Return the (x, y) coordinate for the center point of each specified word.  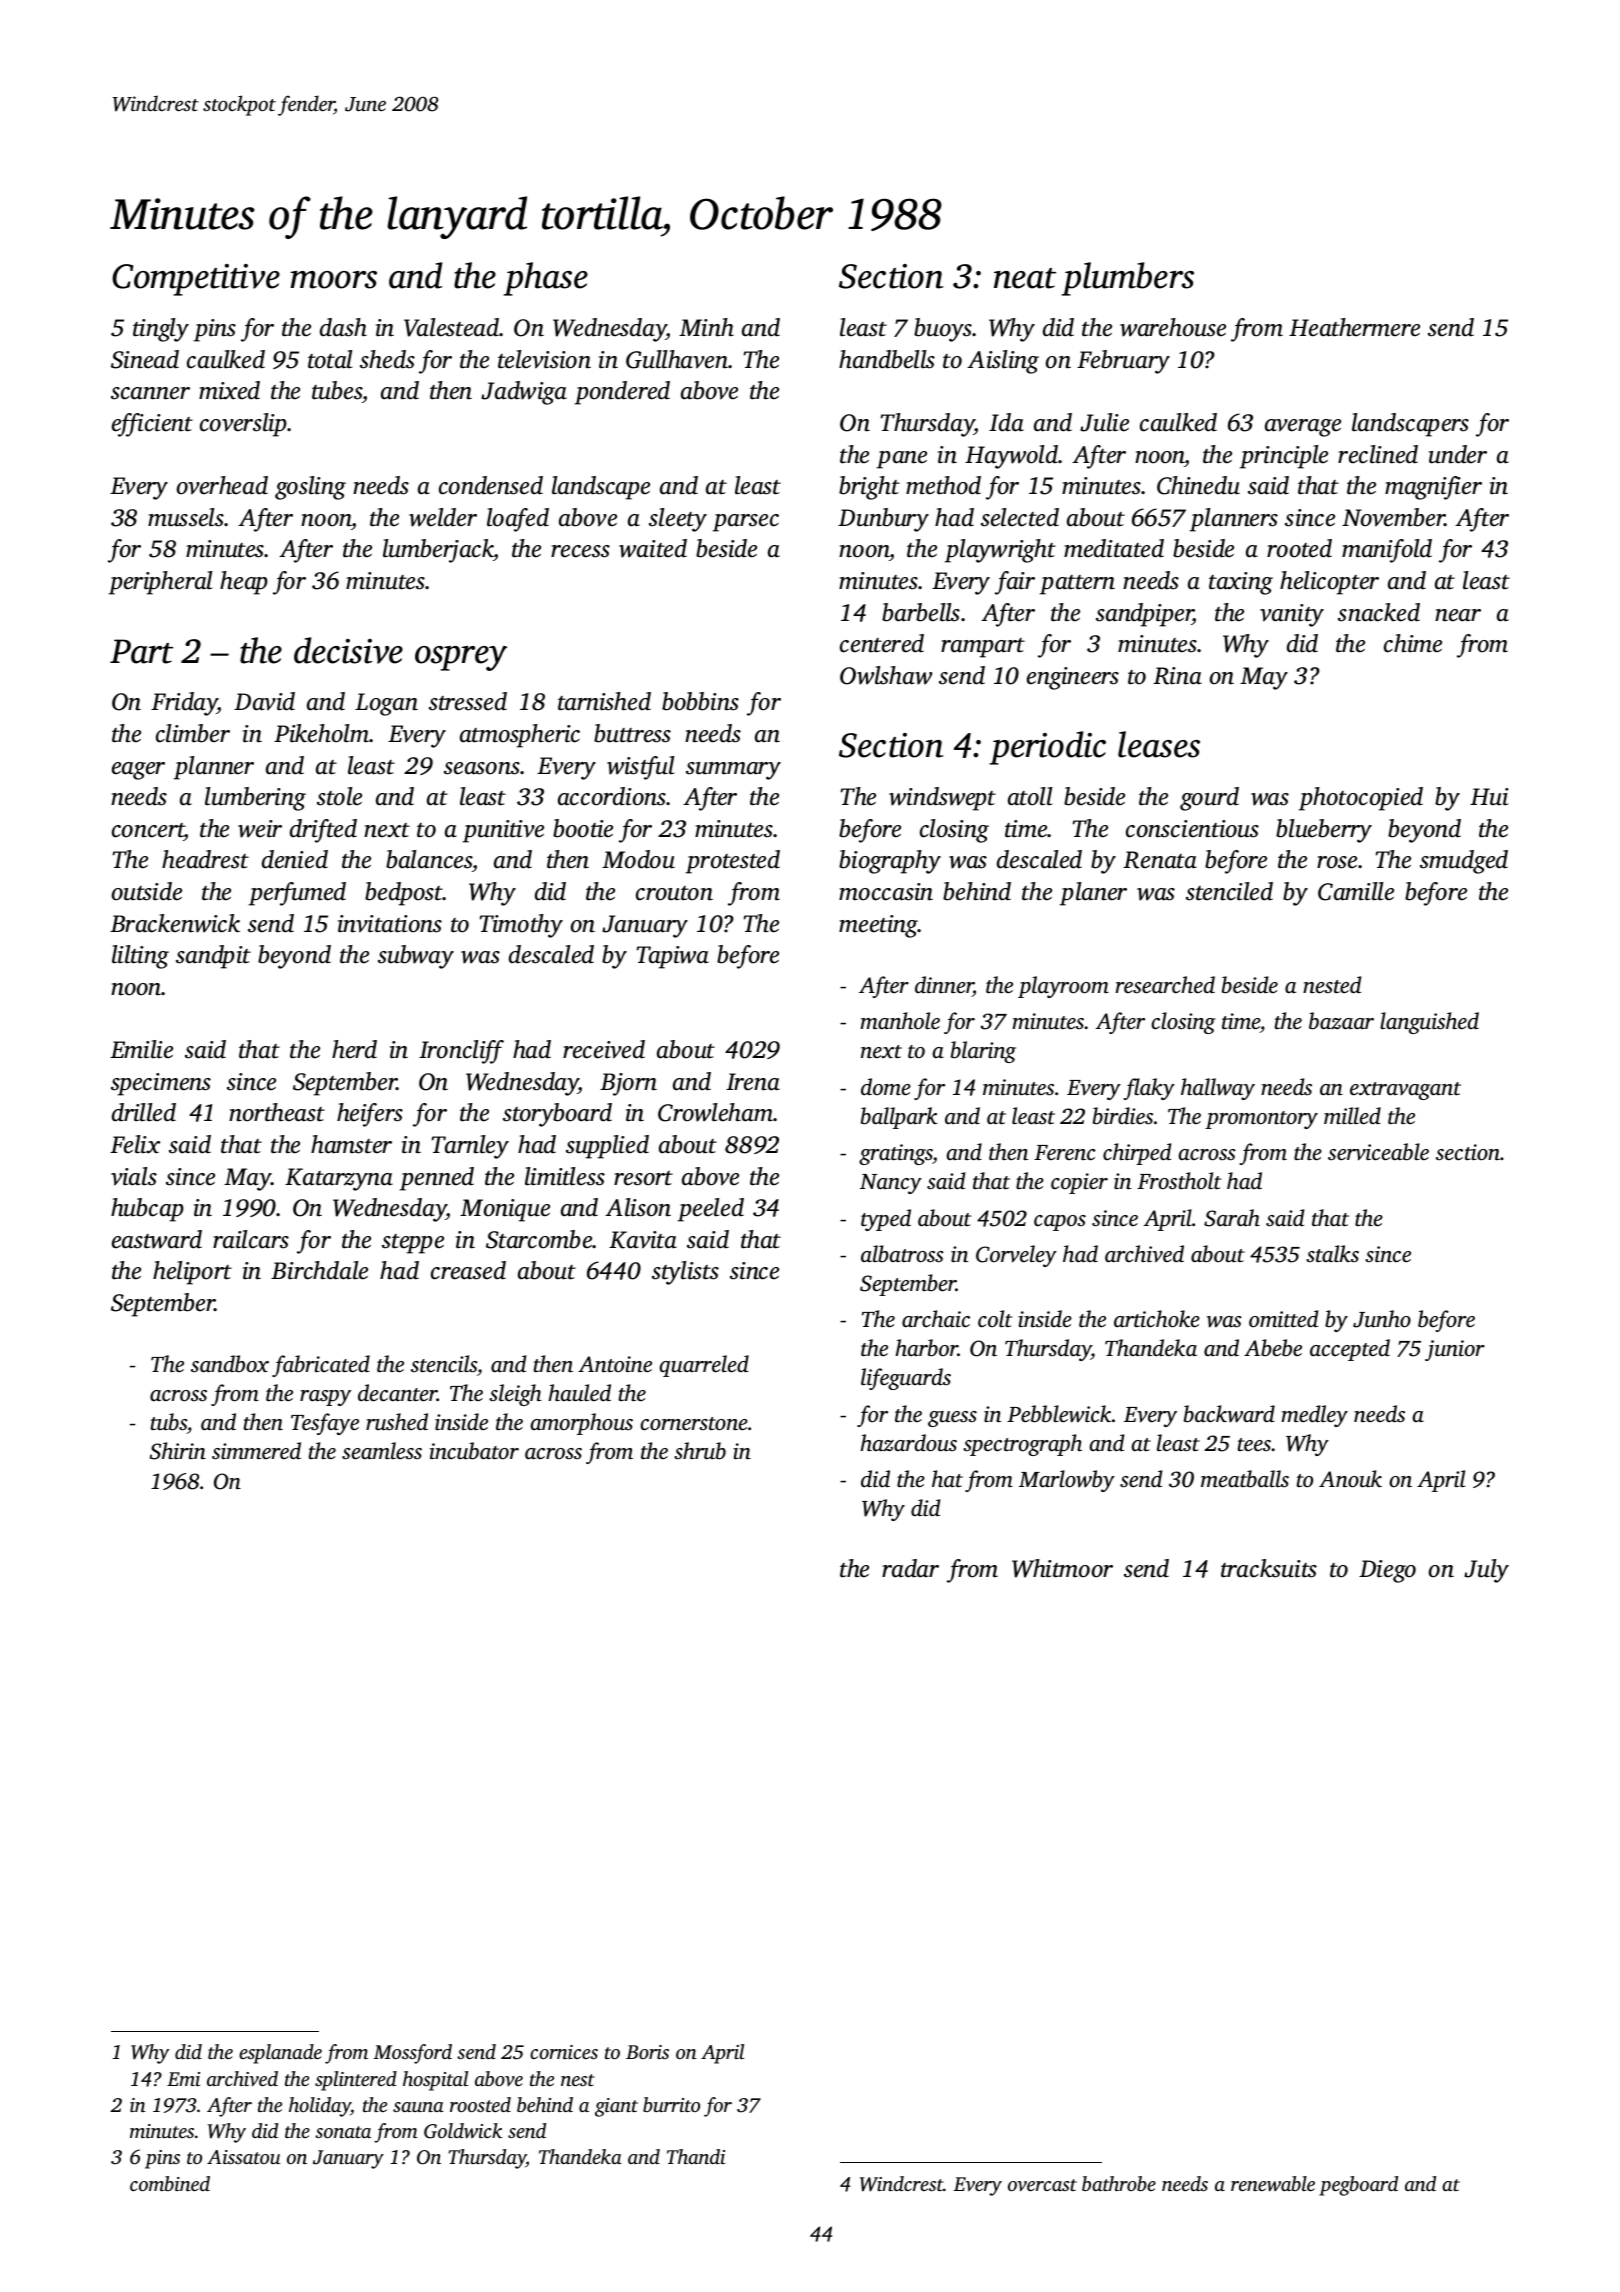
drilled (144, 1112)
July (1486, 1571)
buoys (943, 330)
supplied (607, 1147)
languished (1429, 1023)
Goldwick (463, 2131)
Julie (1104, 422)
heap (244, 583)
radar (910, 1568)
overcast (1042, 2185)
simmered (256, 1451)
